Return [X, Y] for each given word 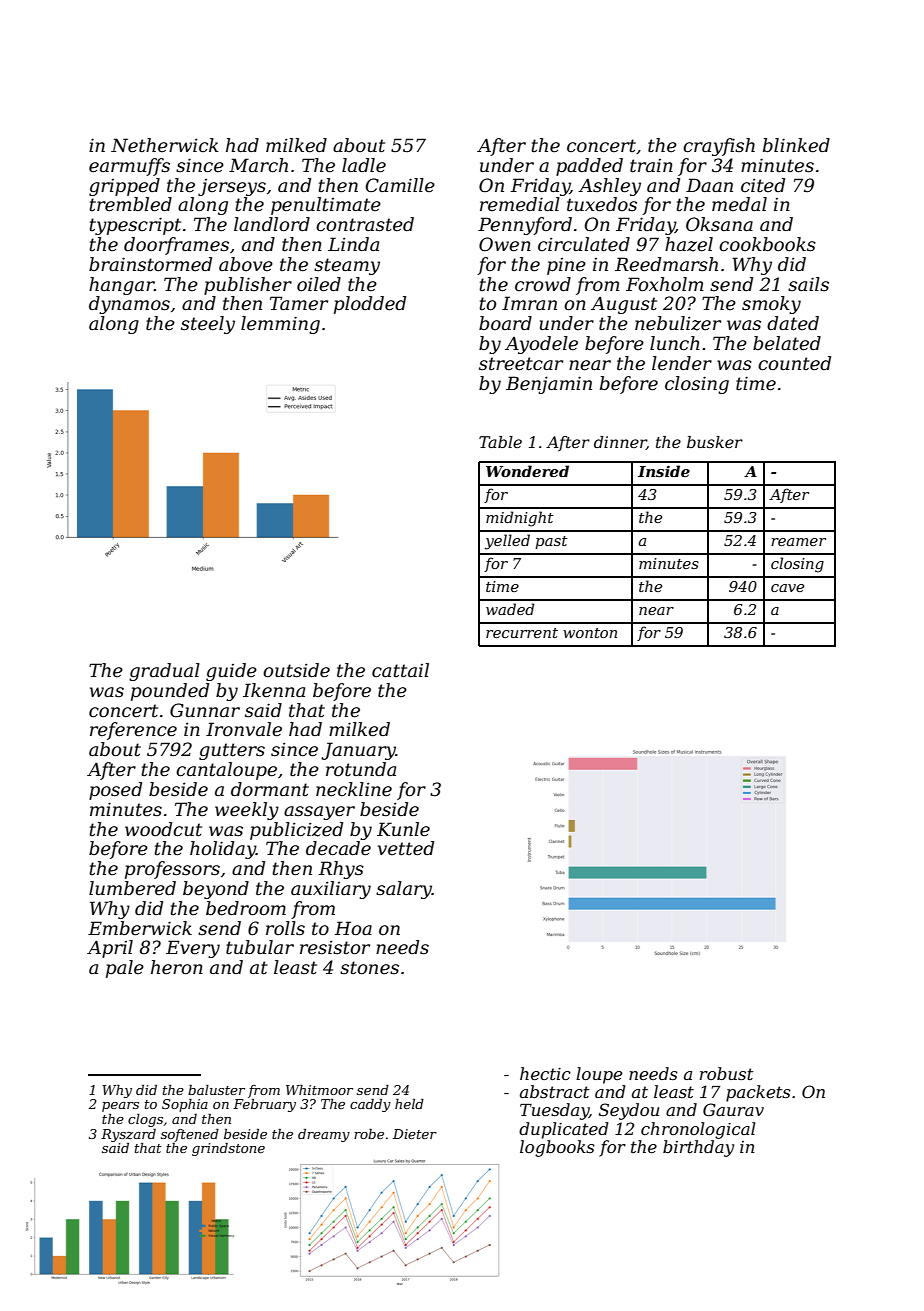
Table [500, 442]
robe [369, 1134]
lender [682, 363]
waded [510, 609]
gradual [164, 672]
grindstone [228, 1149]
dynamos [129, 305]
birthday [698, 1148]
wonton [590, 633]
